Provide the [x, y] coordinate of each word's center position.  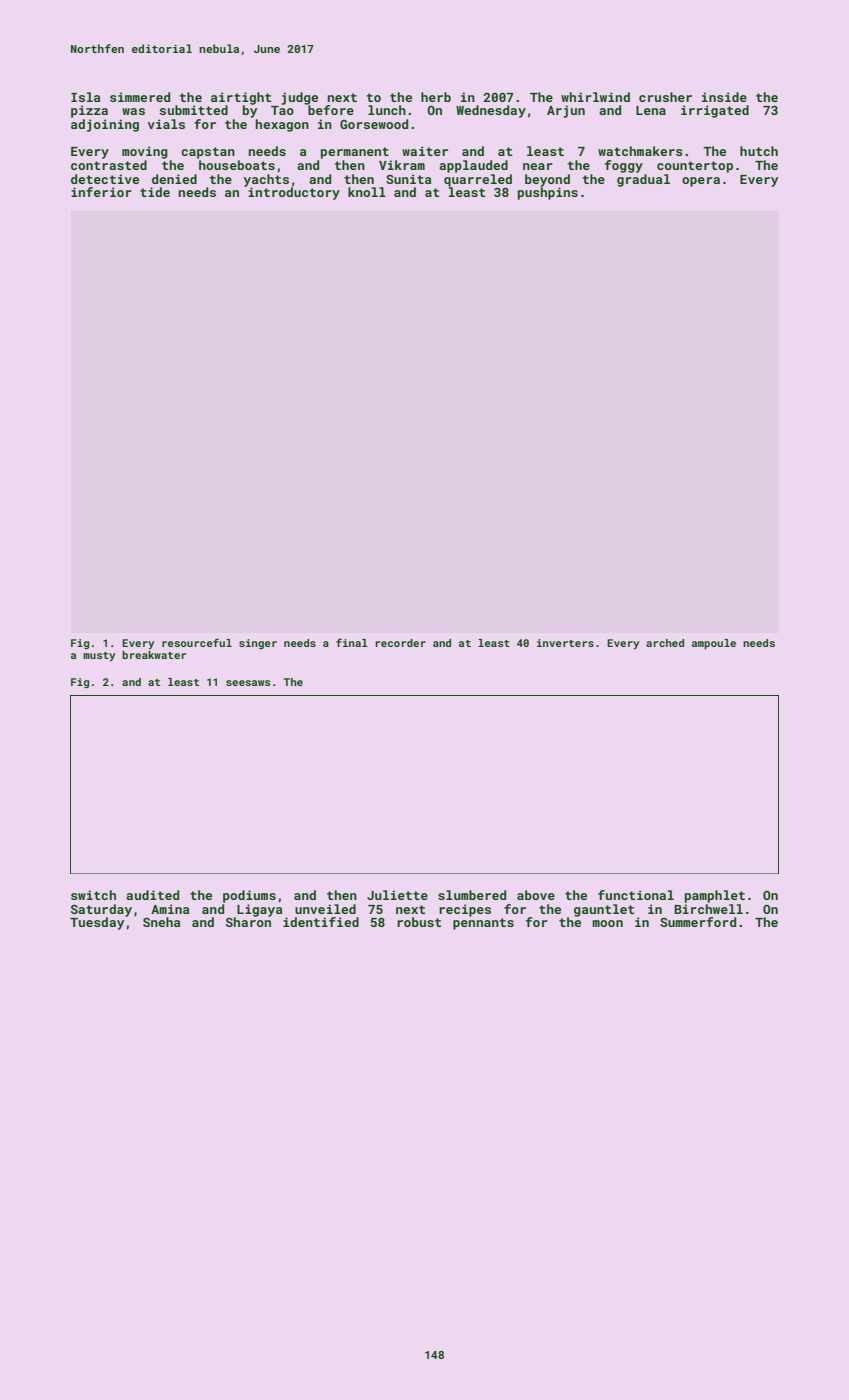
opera [701, 182]
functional [636, 895]
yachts [266, 180]
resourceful [197, 642]
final [352, 642]
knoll [367, 192]
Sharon [248, 922]
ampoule [714, 644]
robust [419, 922]
